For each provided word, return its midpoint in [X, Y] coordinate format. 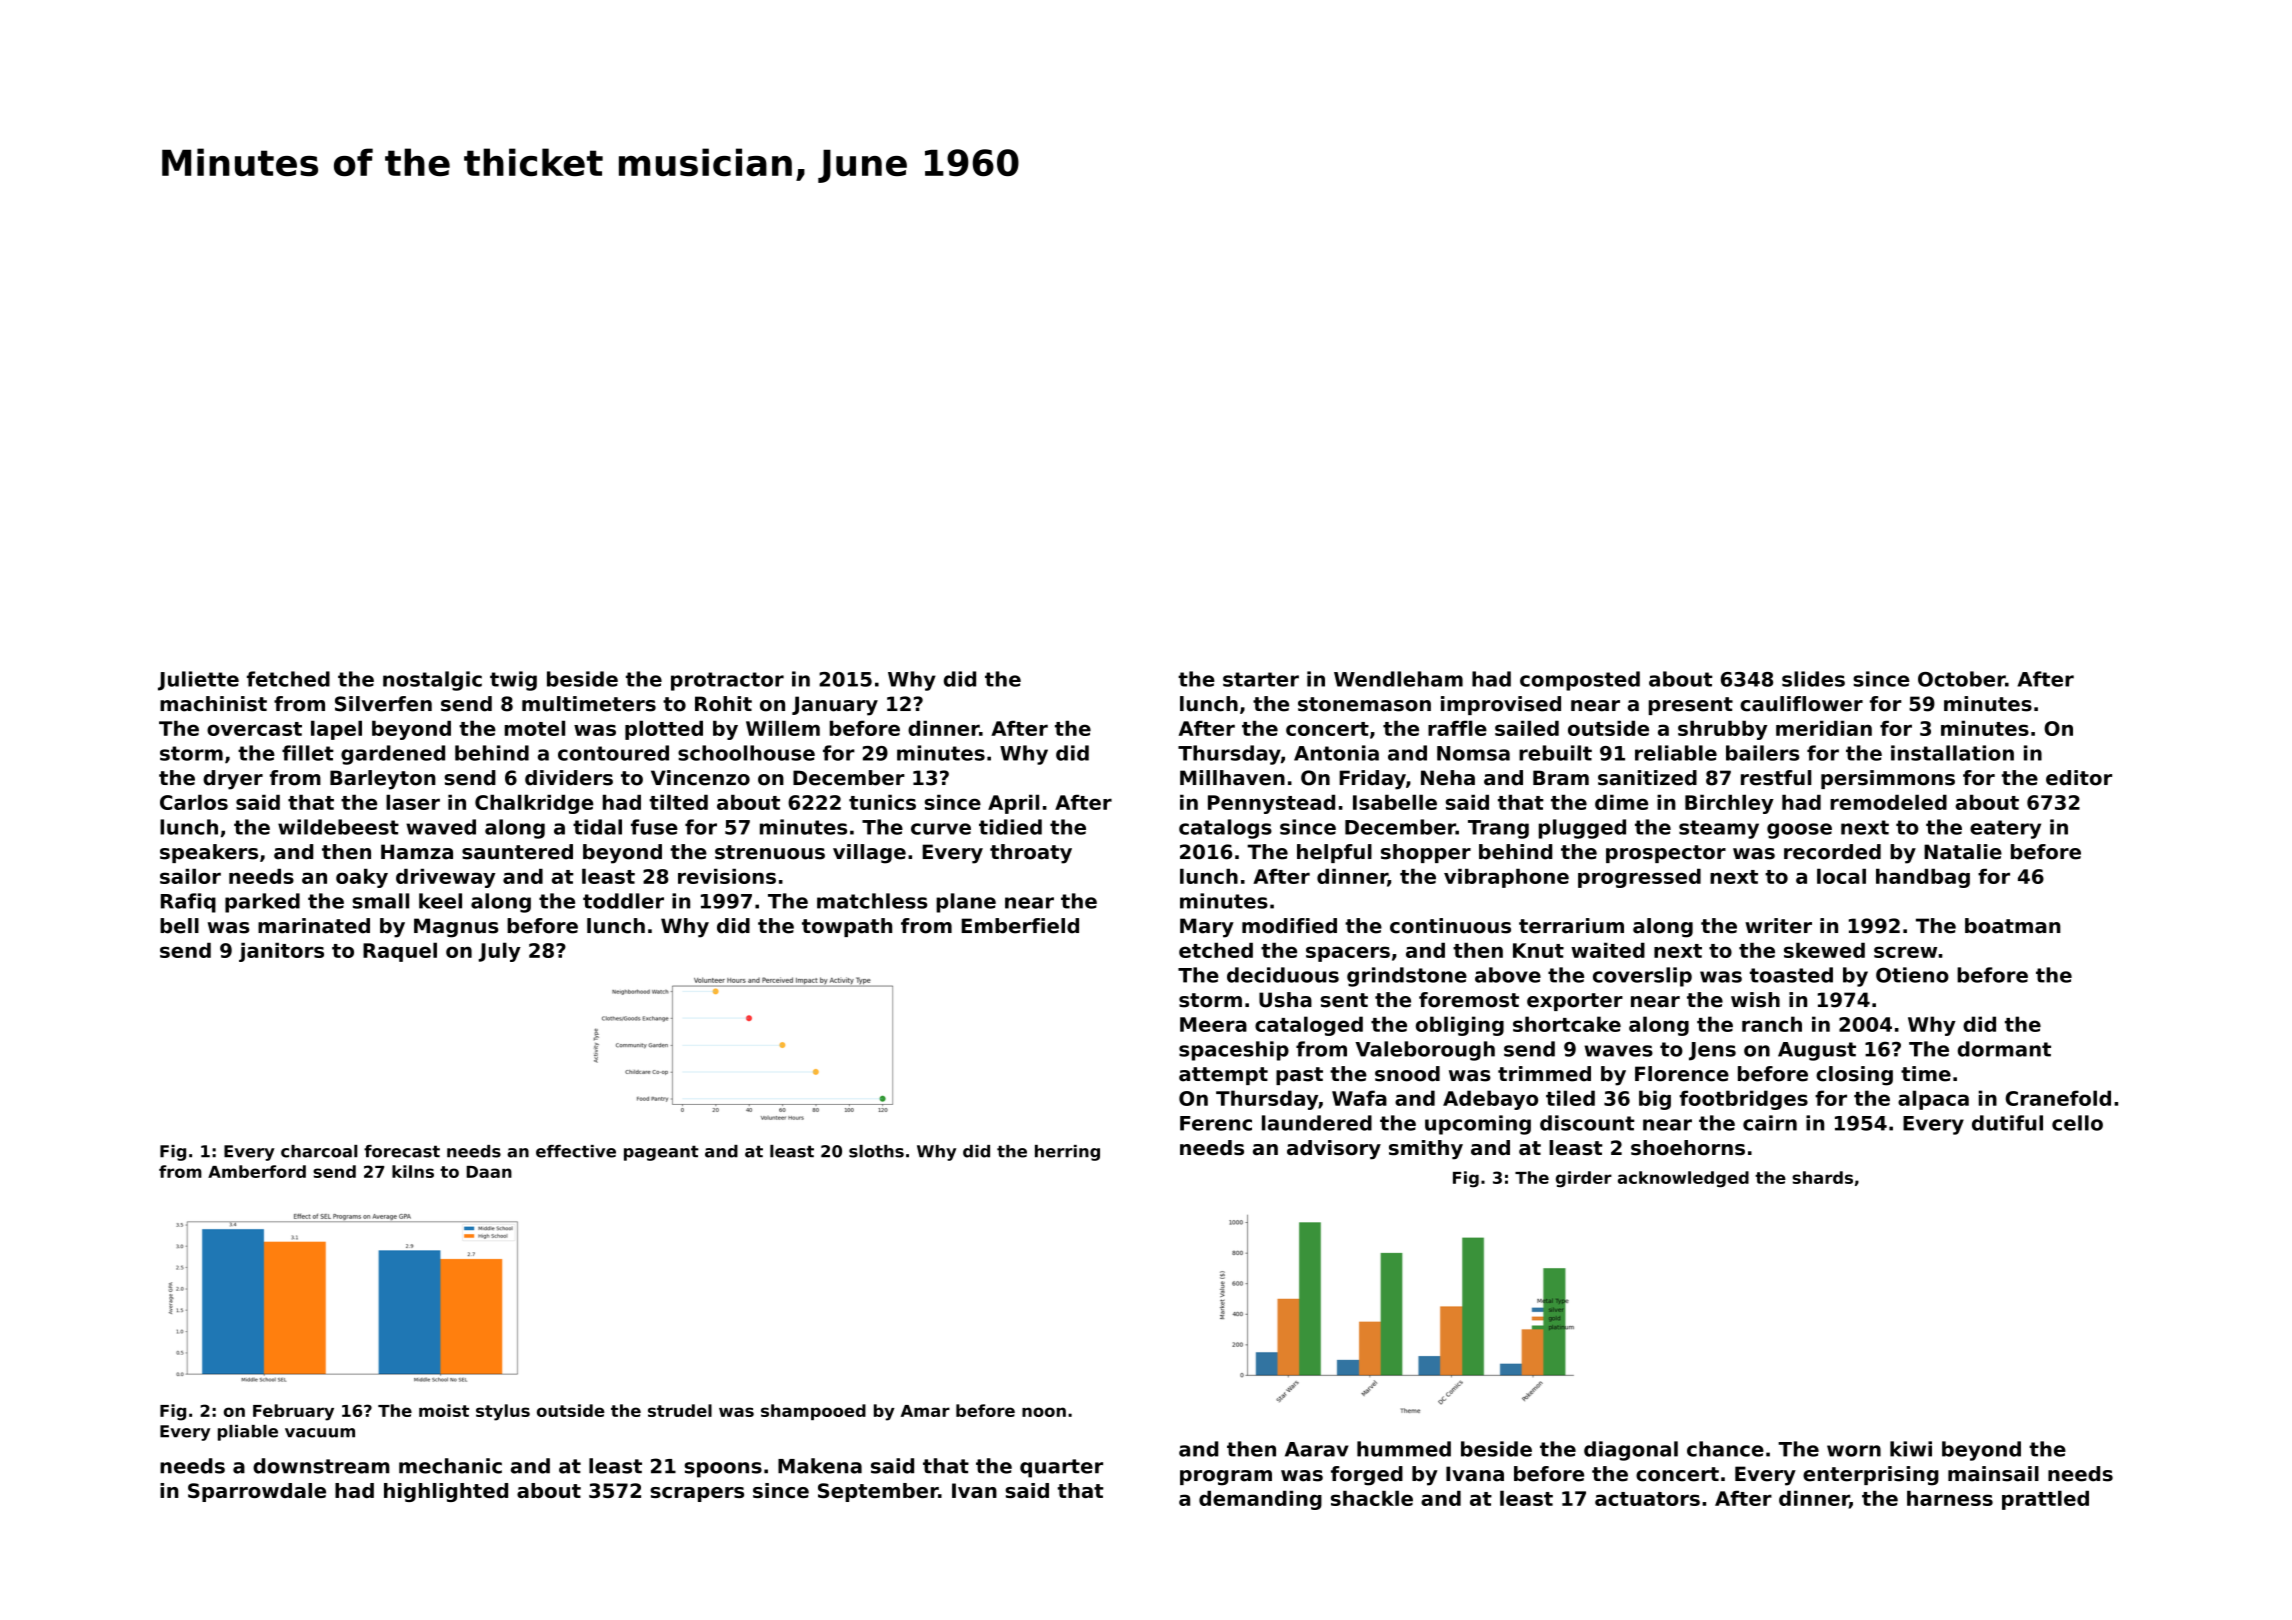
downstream [321, 1466]
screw [1905, 952]
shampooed [813, 1412]
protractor [727, 681]
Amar [925, 1411]
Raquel [400, 952]
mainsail [1993, 1474]
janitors [281, 952]
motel [535, 728]
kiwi [1911, 1449]
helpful [1334, 853]
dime [1621, 802]
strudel [680, 1410]
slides [1813, 679]
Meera [1213, 1024]
